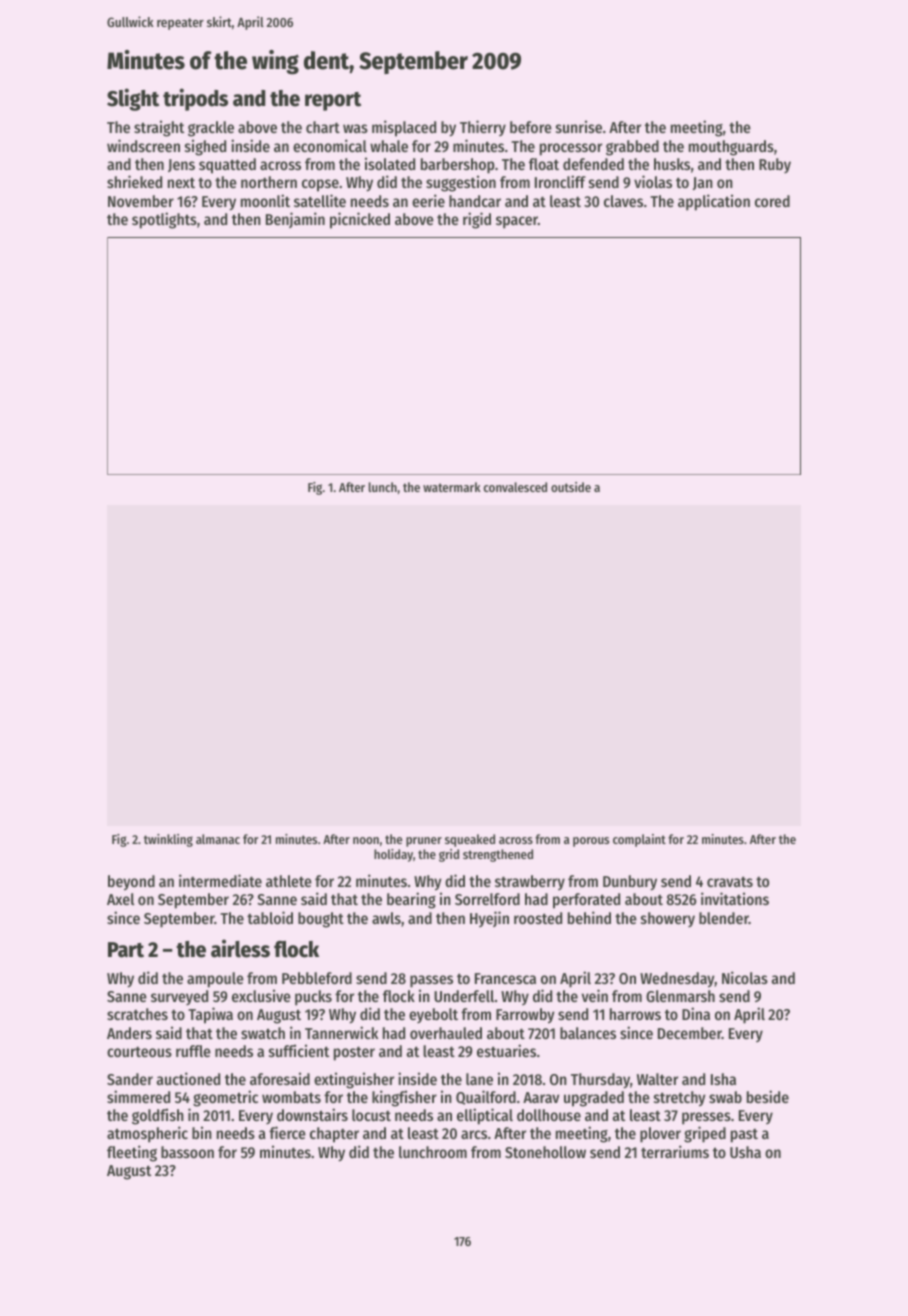 The width and height of the screenshot is (908, 1316). I want to click on convalesced, so click(515, 487).
